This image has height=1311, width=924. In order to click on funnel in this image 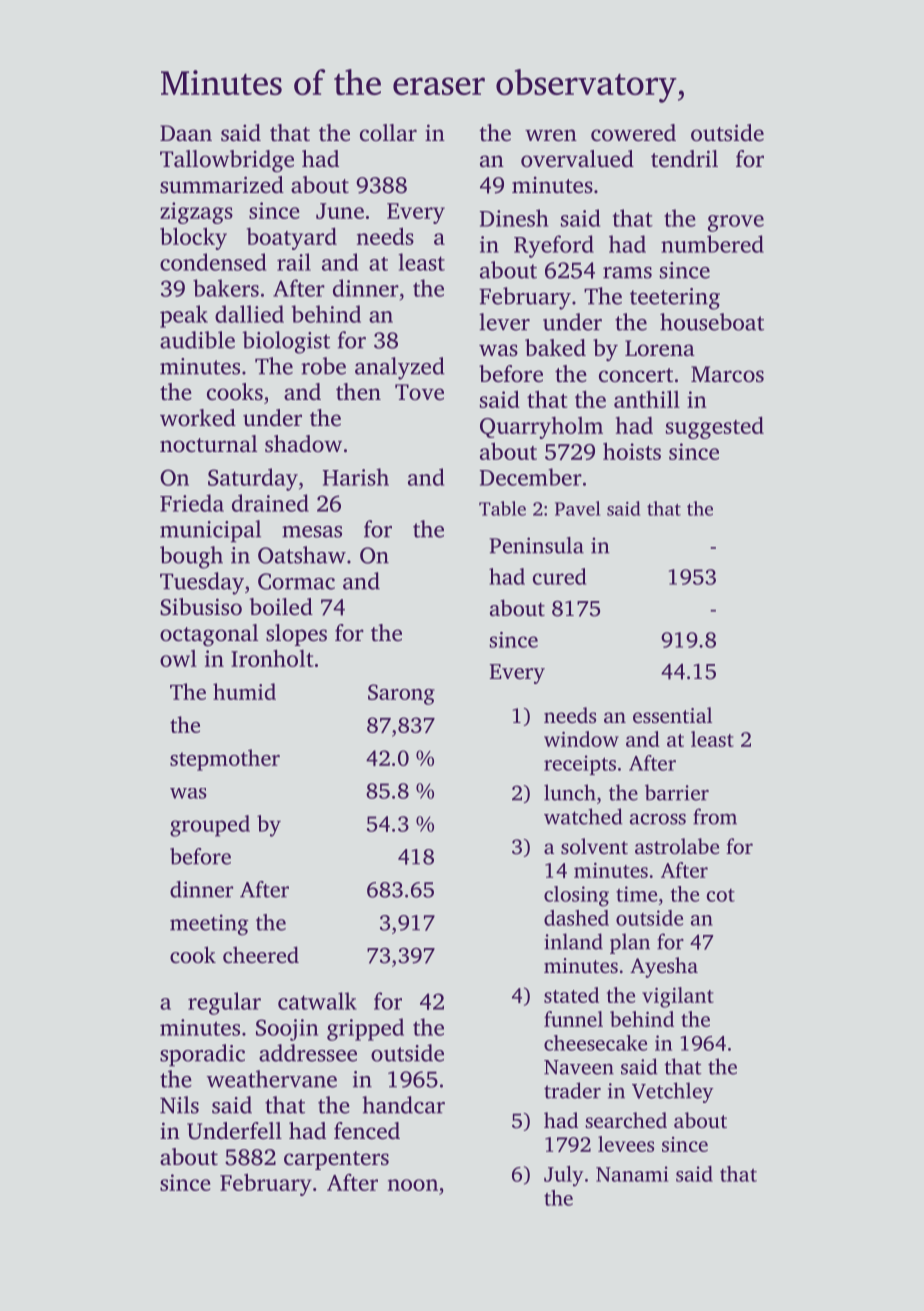, I will do `click(573, 1019)`.
